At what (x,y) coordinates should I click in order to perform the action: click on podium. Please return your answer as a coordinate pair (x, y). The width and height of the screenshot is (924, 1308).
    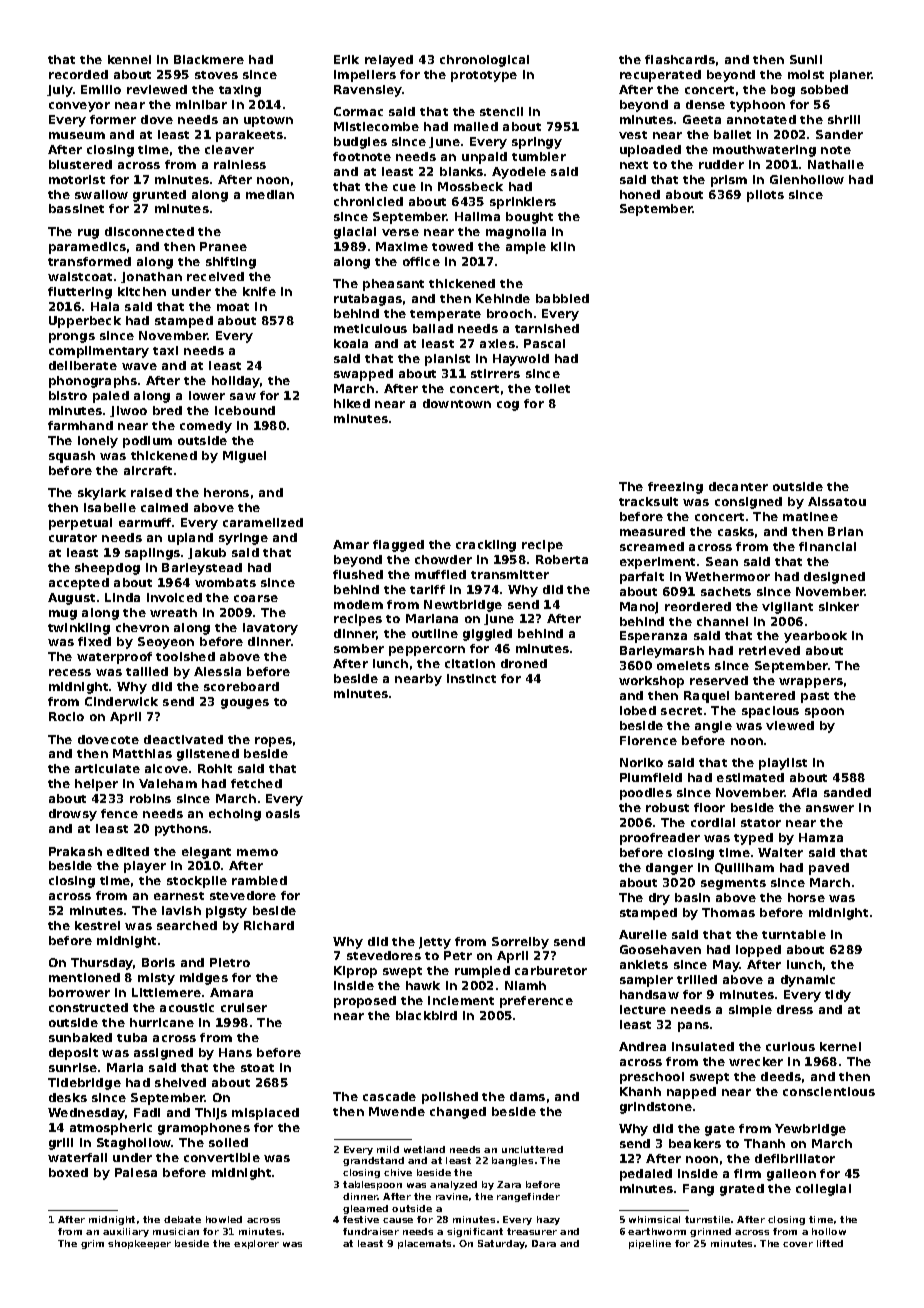
    Looking at the image, I should click on (147, 442).
